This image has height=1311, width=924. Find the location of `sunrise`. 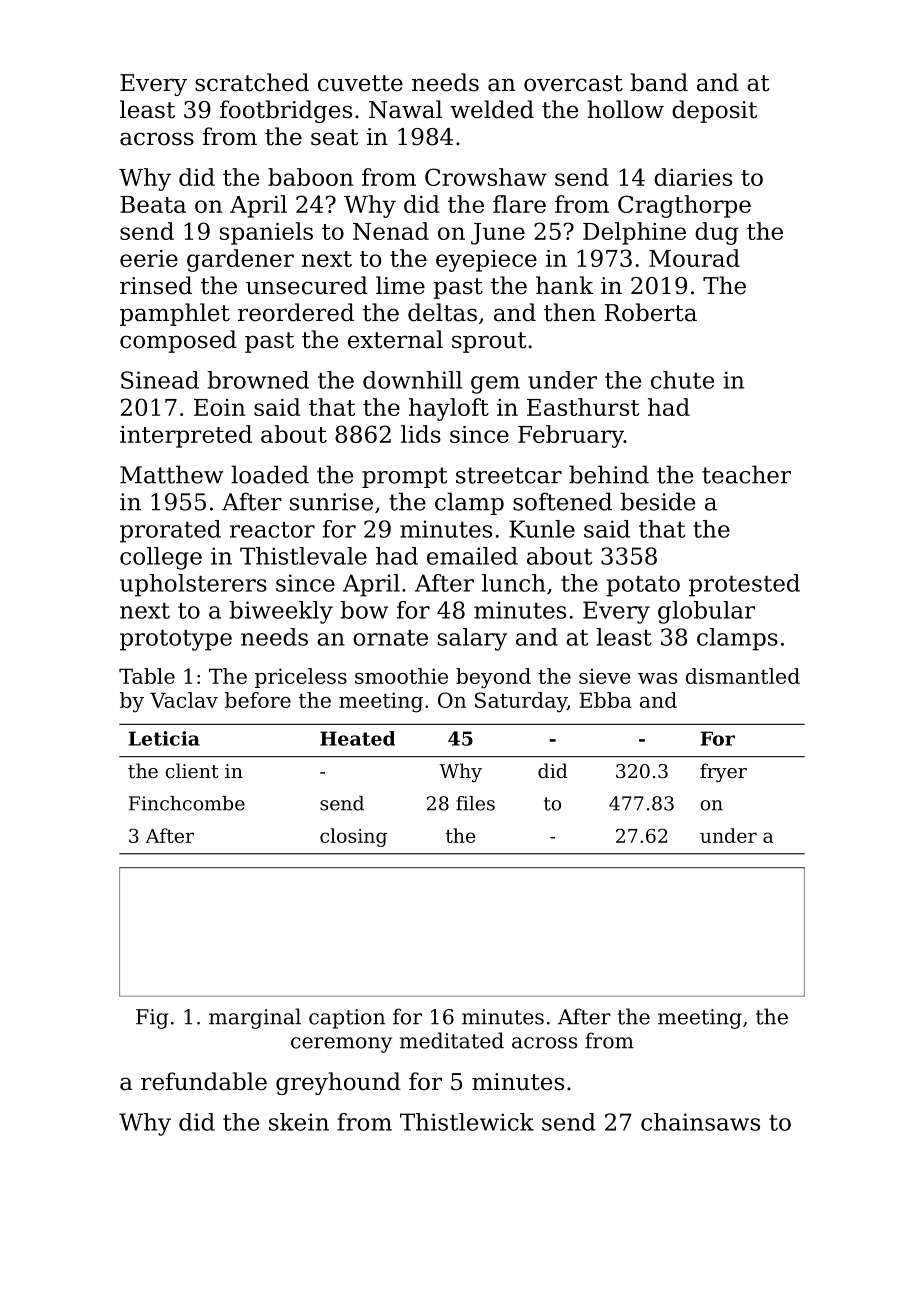

sunrise is located at coordinates (331, 502).
